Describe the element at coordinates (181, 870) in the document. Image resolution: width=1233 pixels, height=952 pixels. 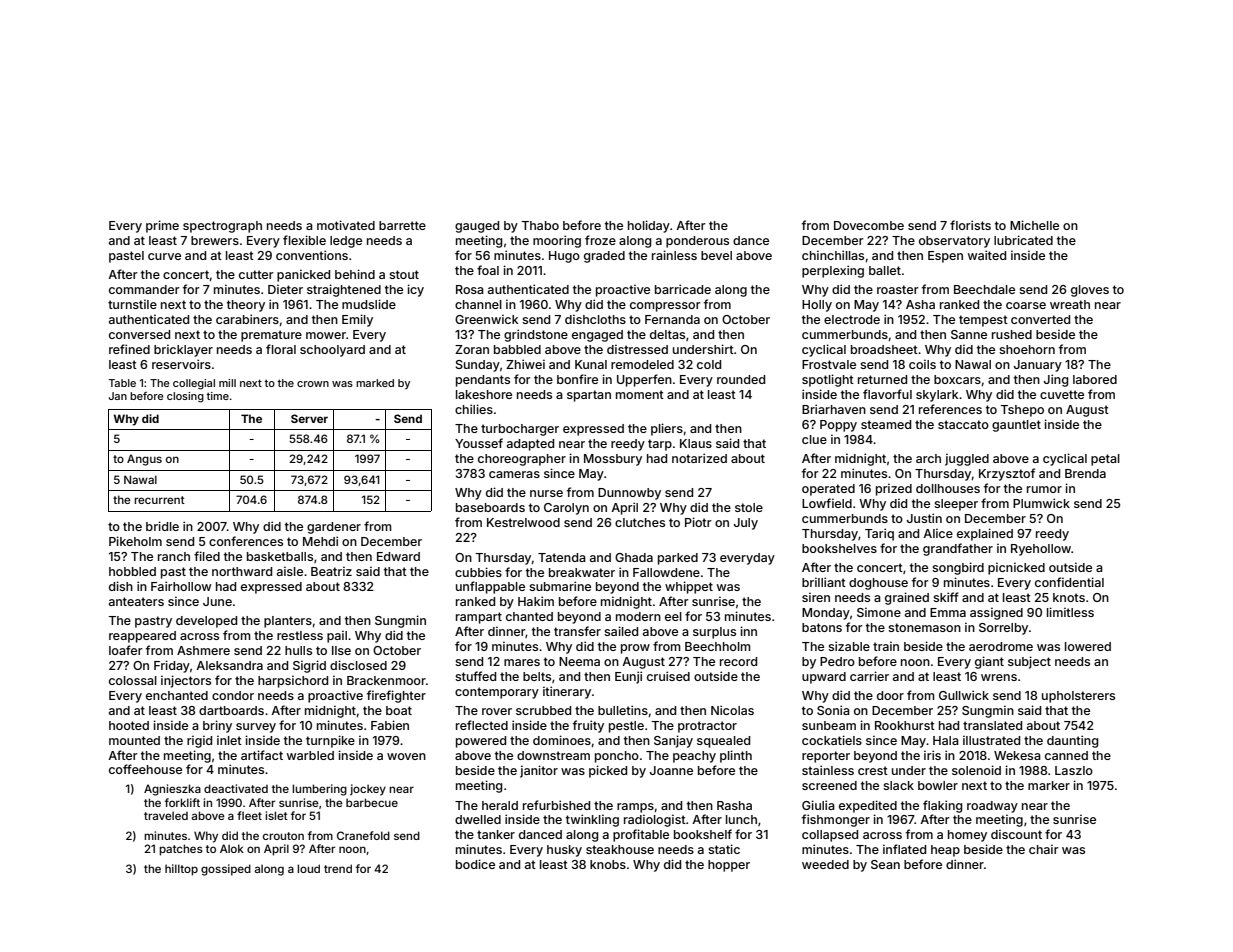
I see `hilltop` at that location.
